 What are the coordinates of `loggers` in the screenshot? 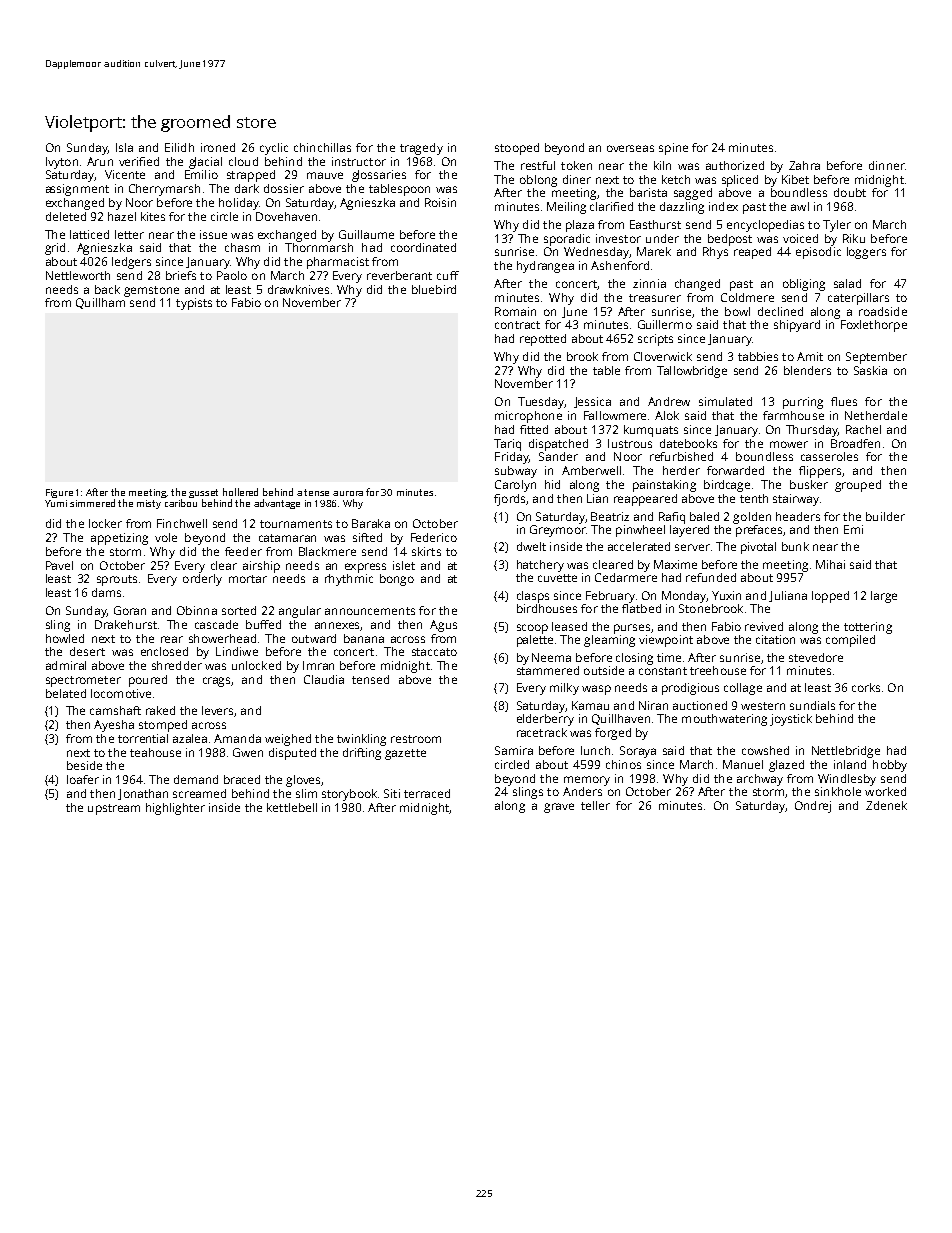 It's located at (866, 253).
